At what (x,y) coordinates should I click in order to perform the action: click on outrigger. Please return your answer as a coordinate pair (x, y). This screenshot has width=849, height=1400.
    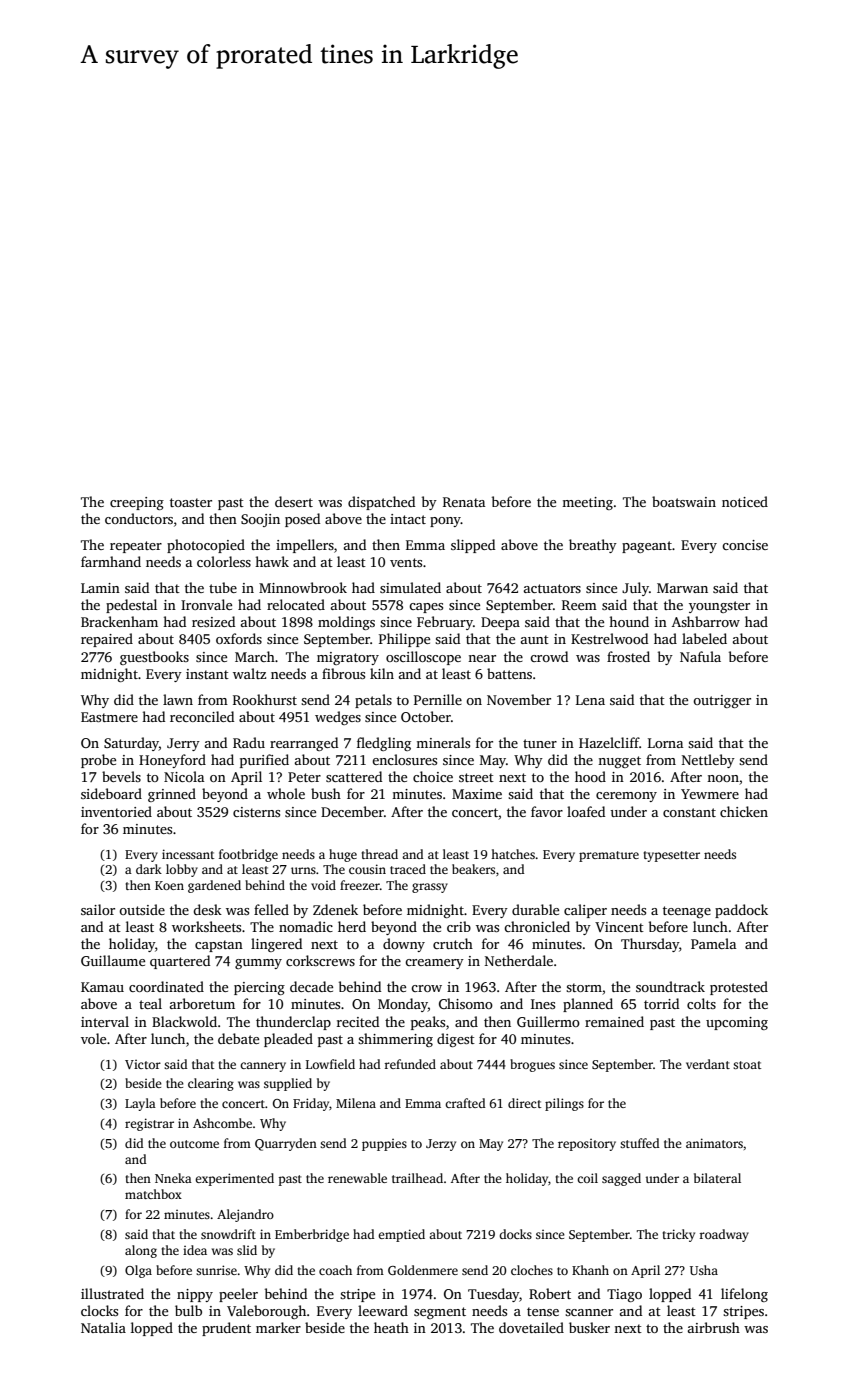
    Looking at the image, I should click on (722, 701).
